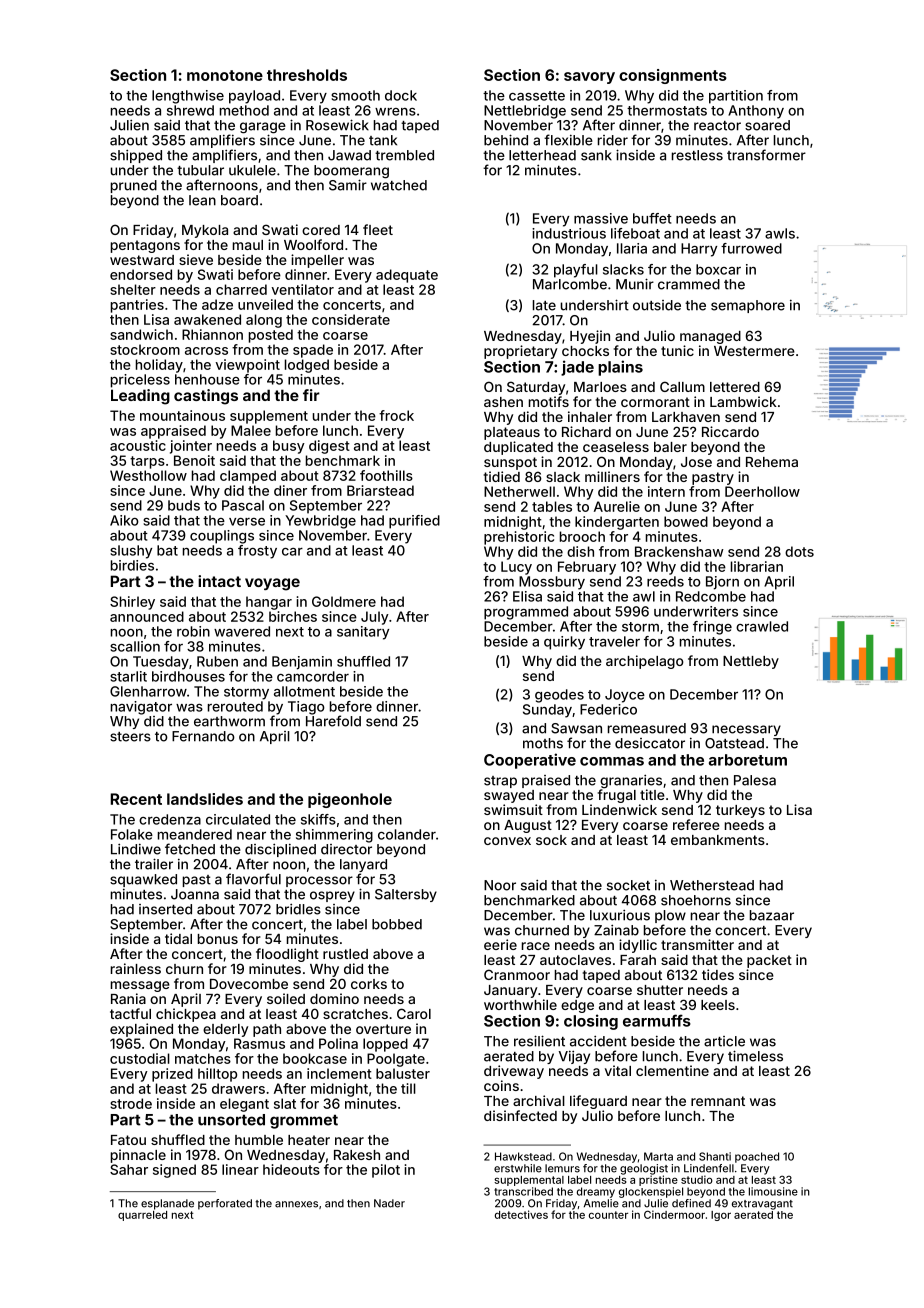  I want to click on sandwich, so click(141, 334).
